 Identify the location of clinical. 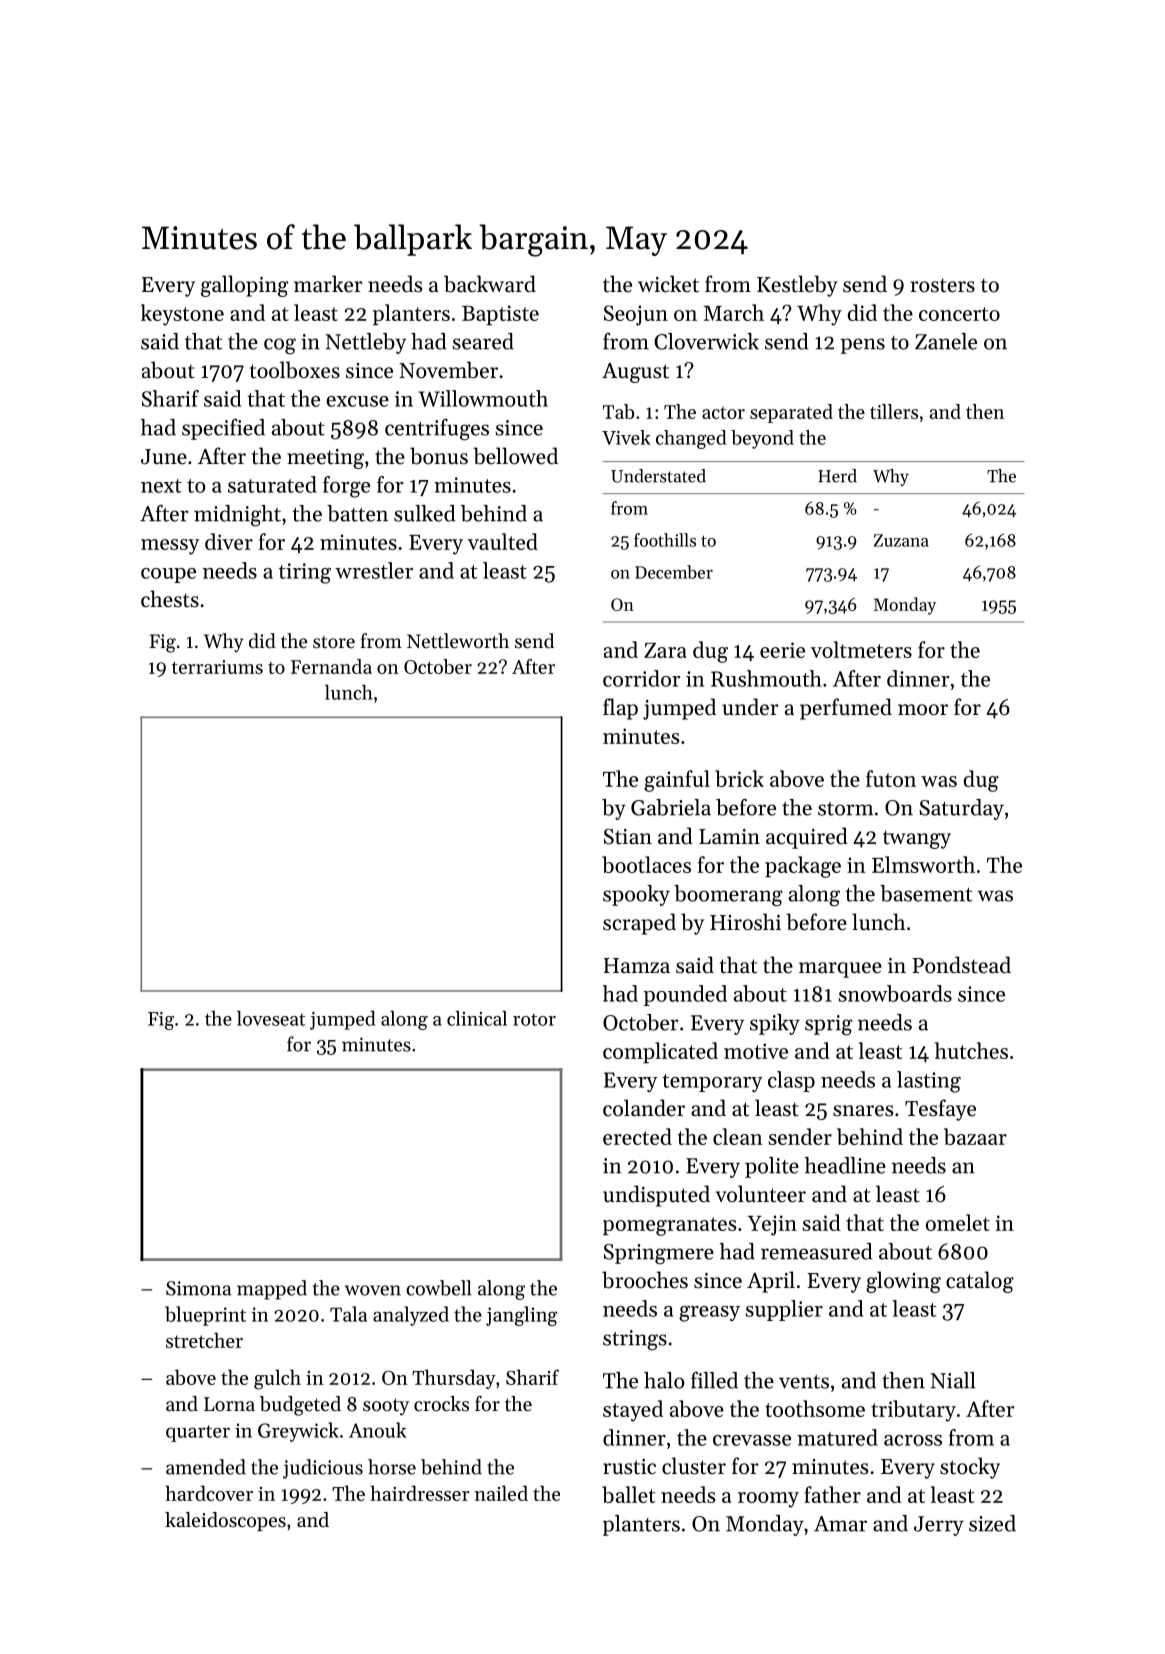
(477, 1018).
